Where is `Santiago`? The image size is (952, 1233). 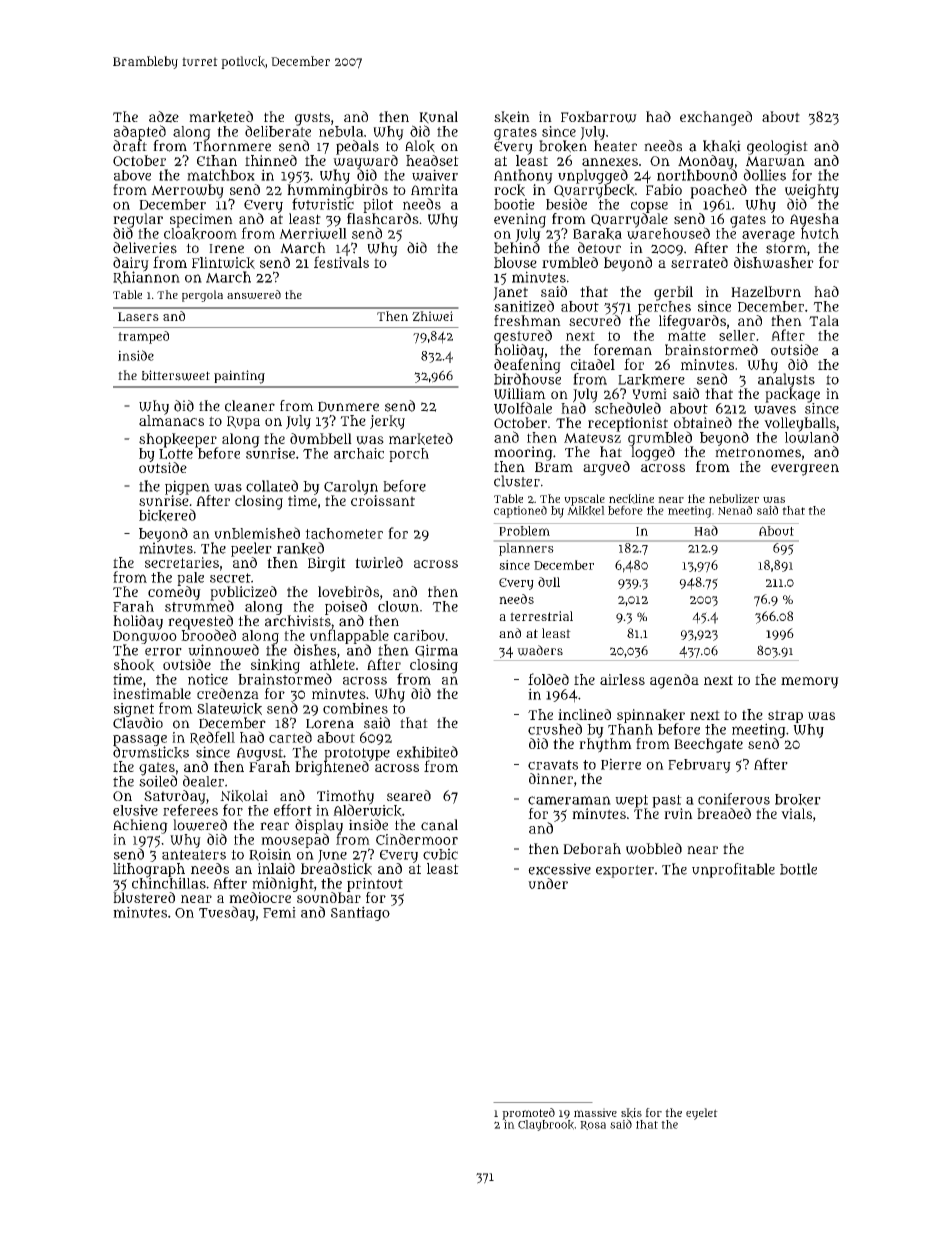 Santiago is located at coordinates (360, 913).
